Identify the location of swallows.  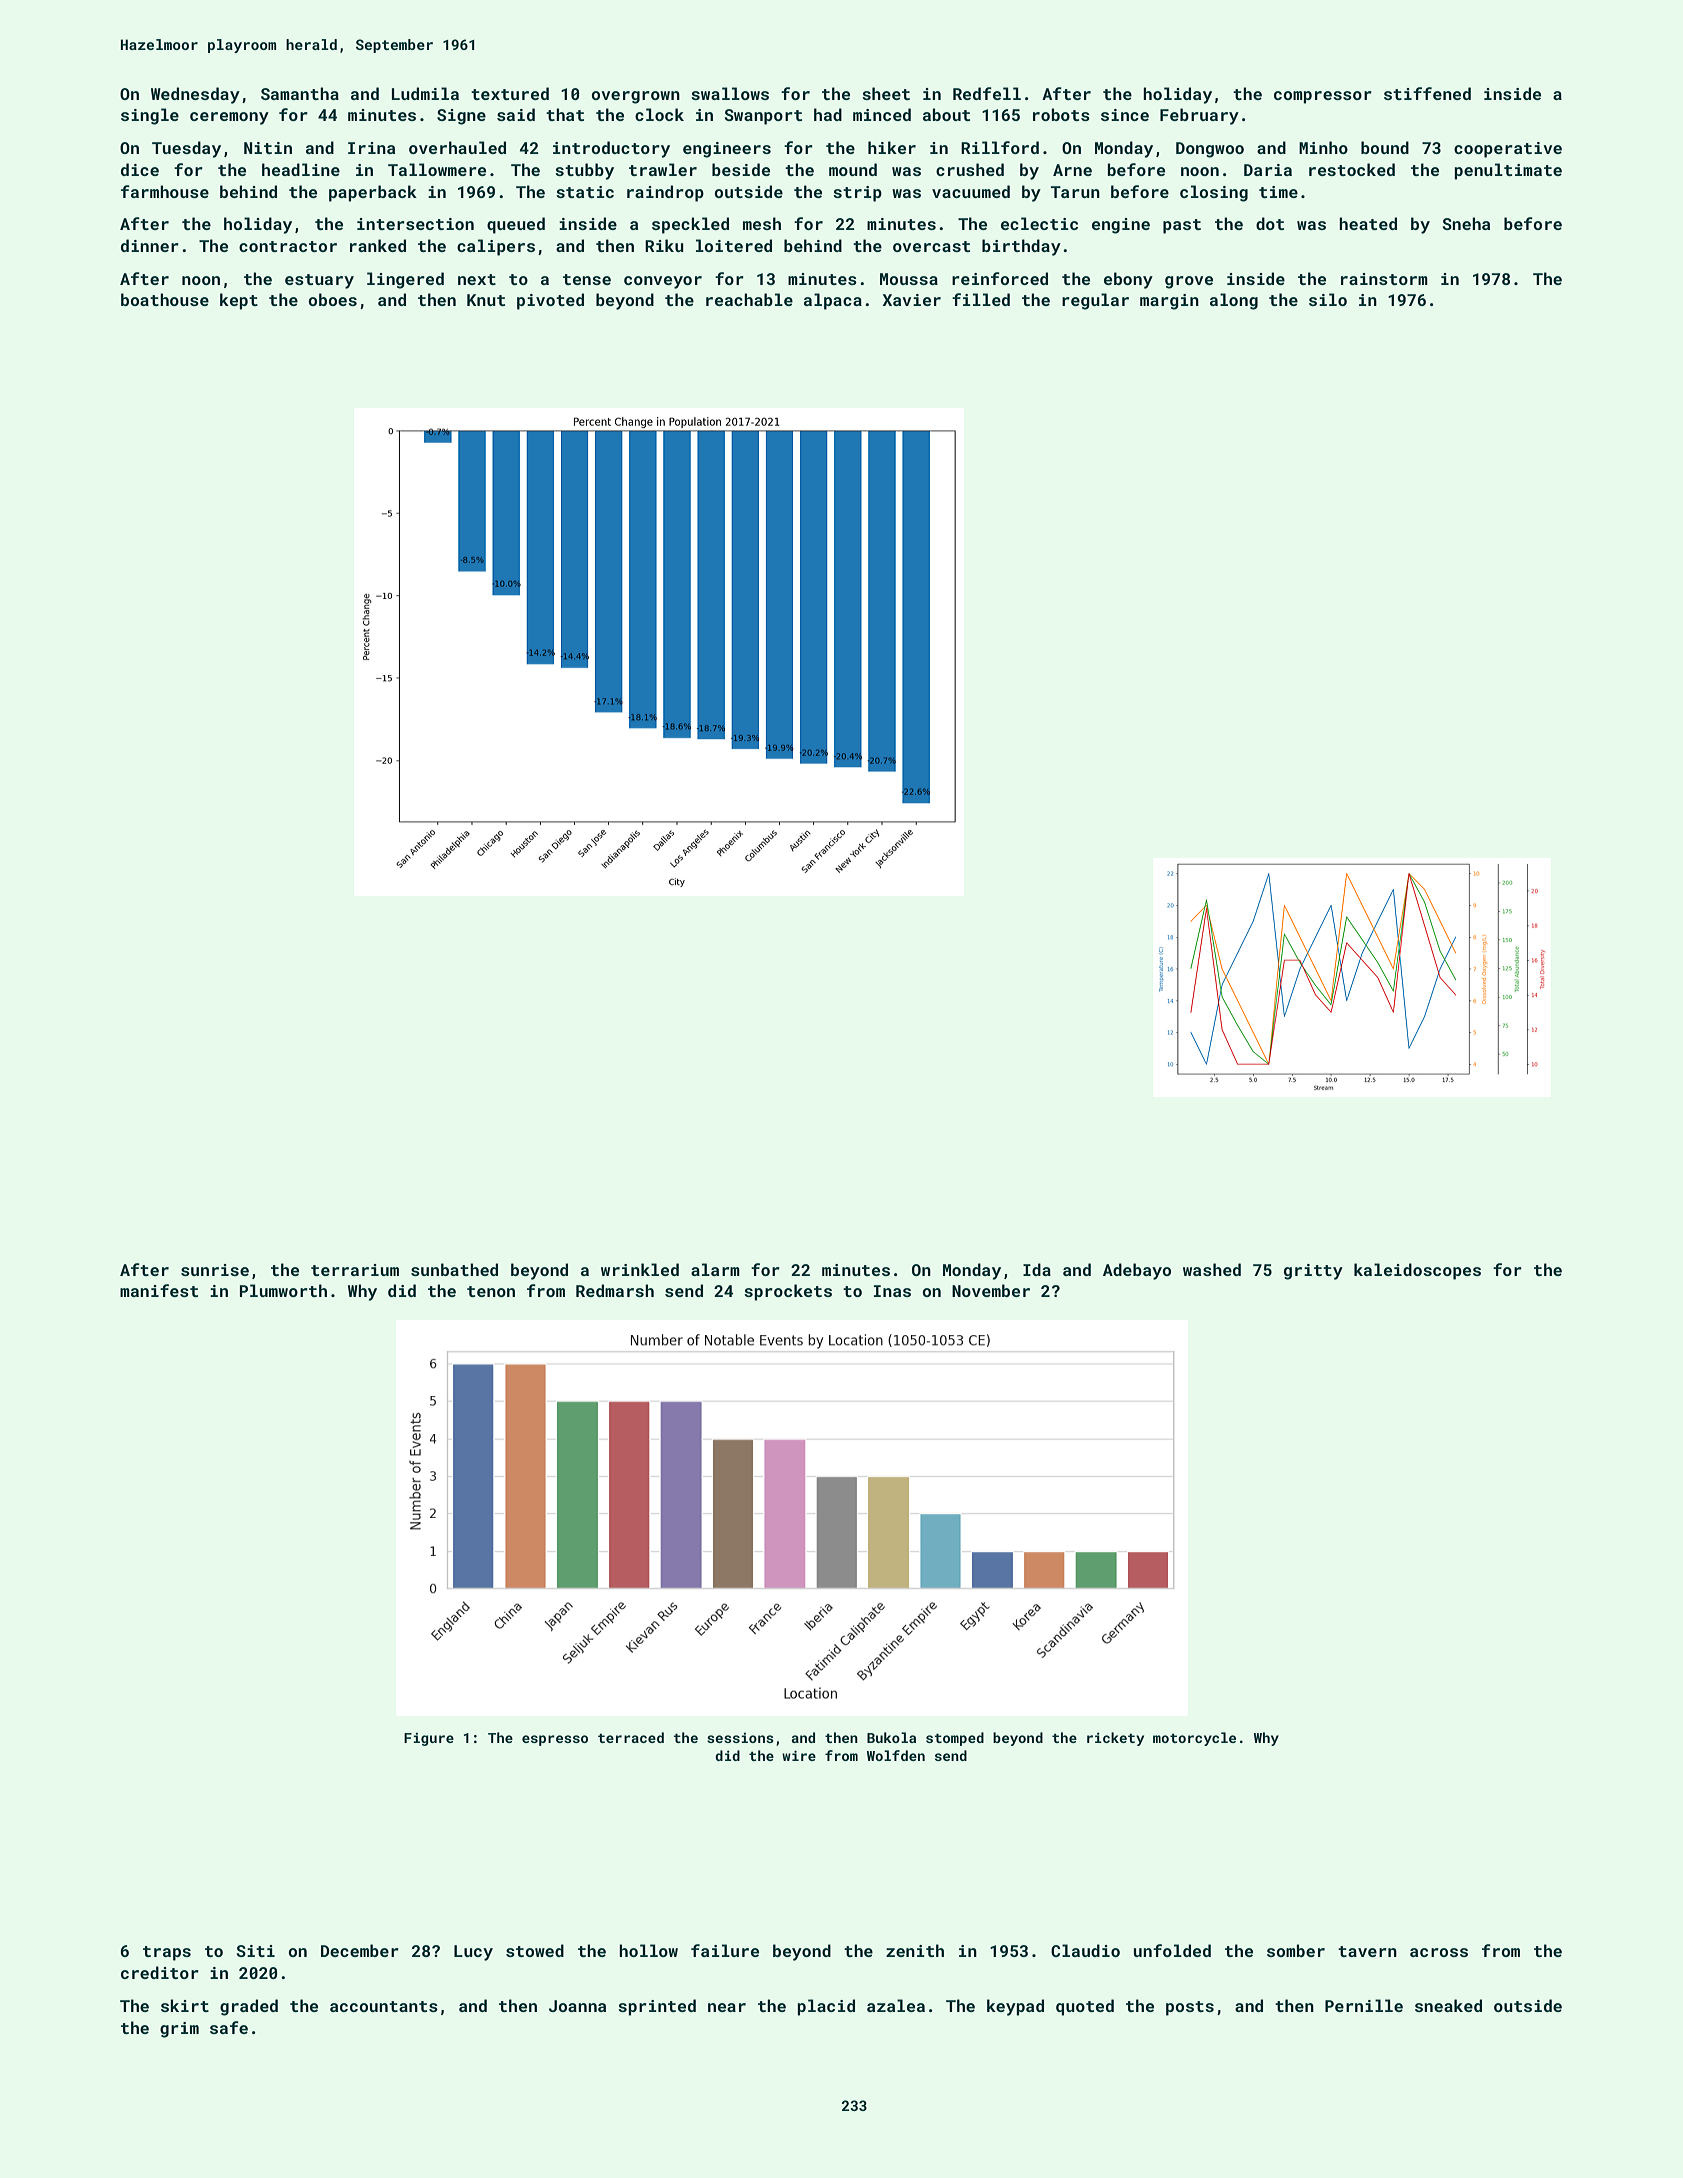
(730, 93).
